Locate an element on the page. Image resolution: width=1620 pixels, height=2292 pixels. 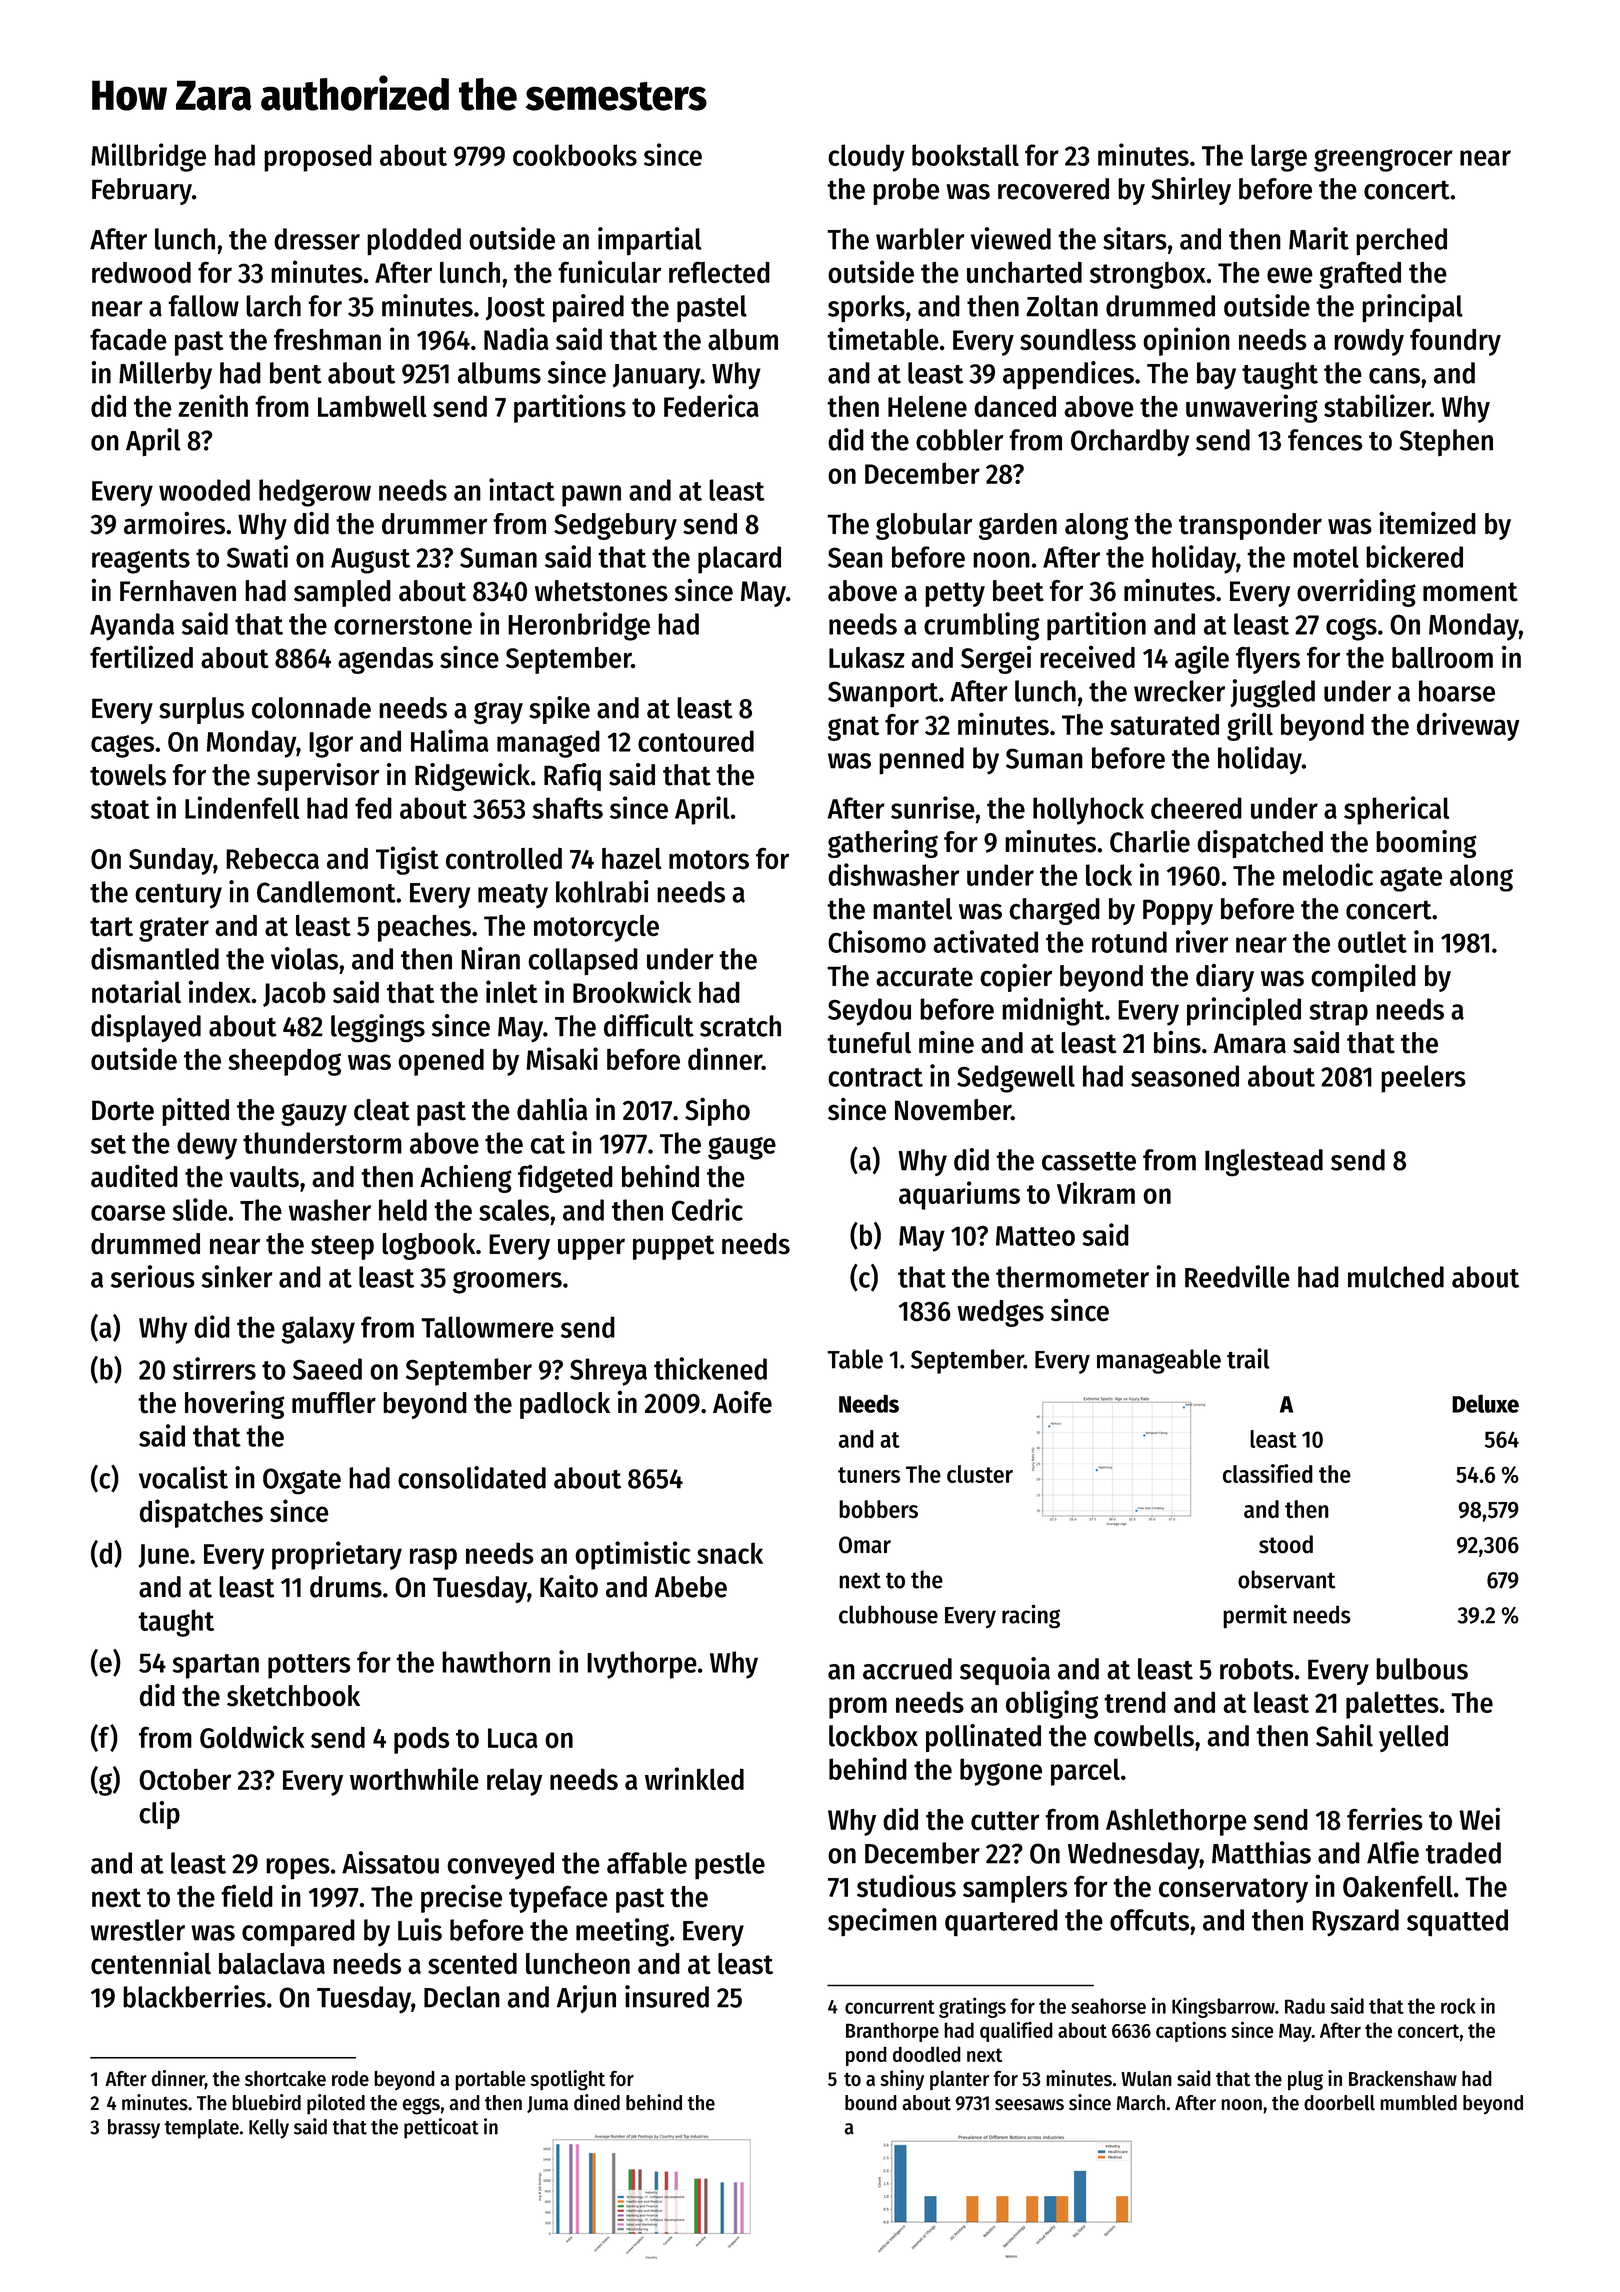
cutter is located at coordinates (1005, 1821).
